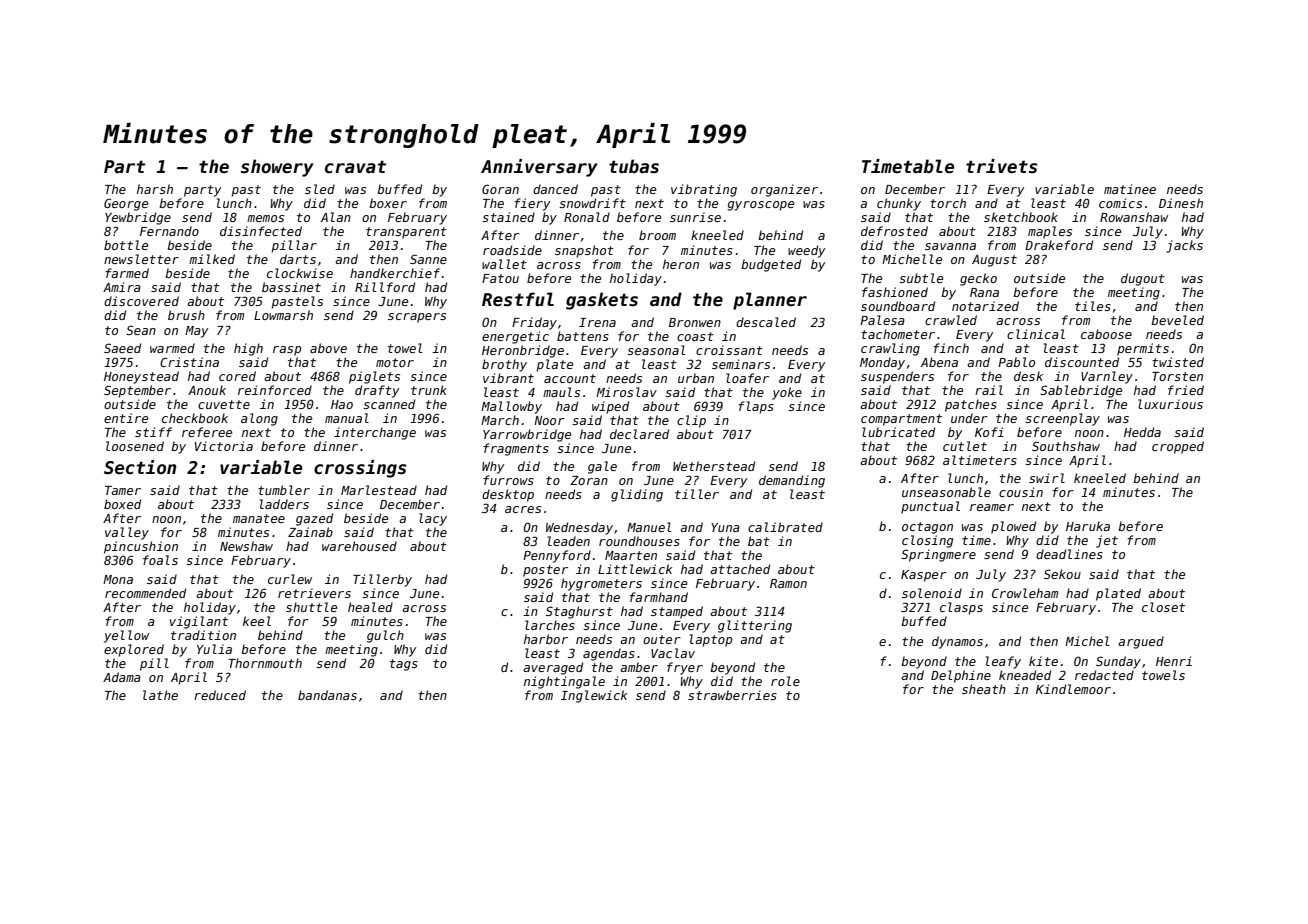  Describe the element at coordinates (327, 695) in the screenshot. I see `bandanas` at that location.
